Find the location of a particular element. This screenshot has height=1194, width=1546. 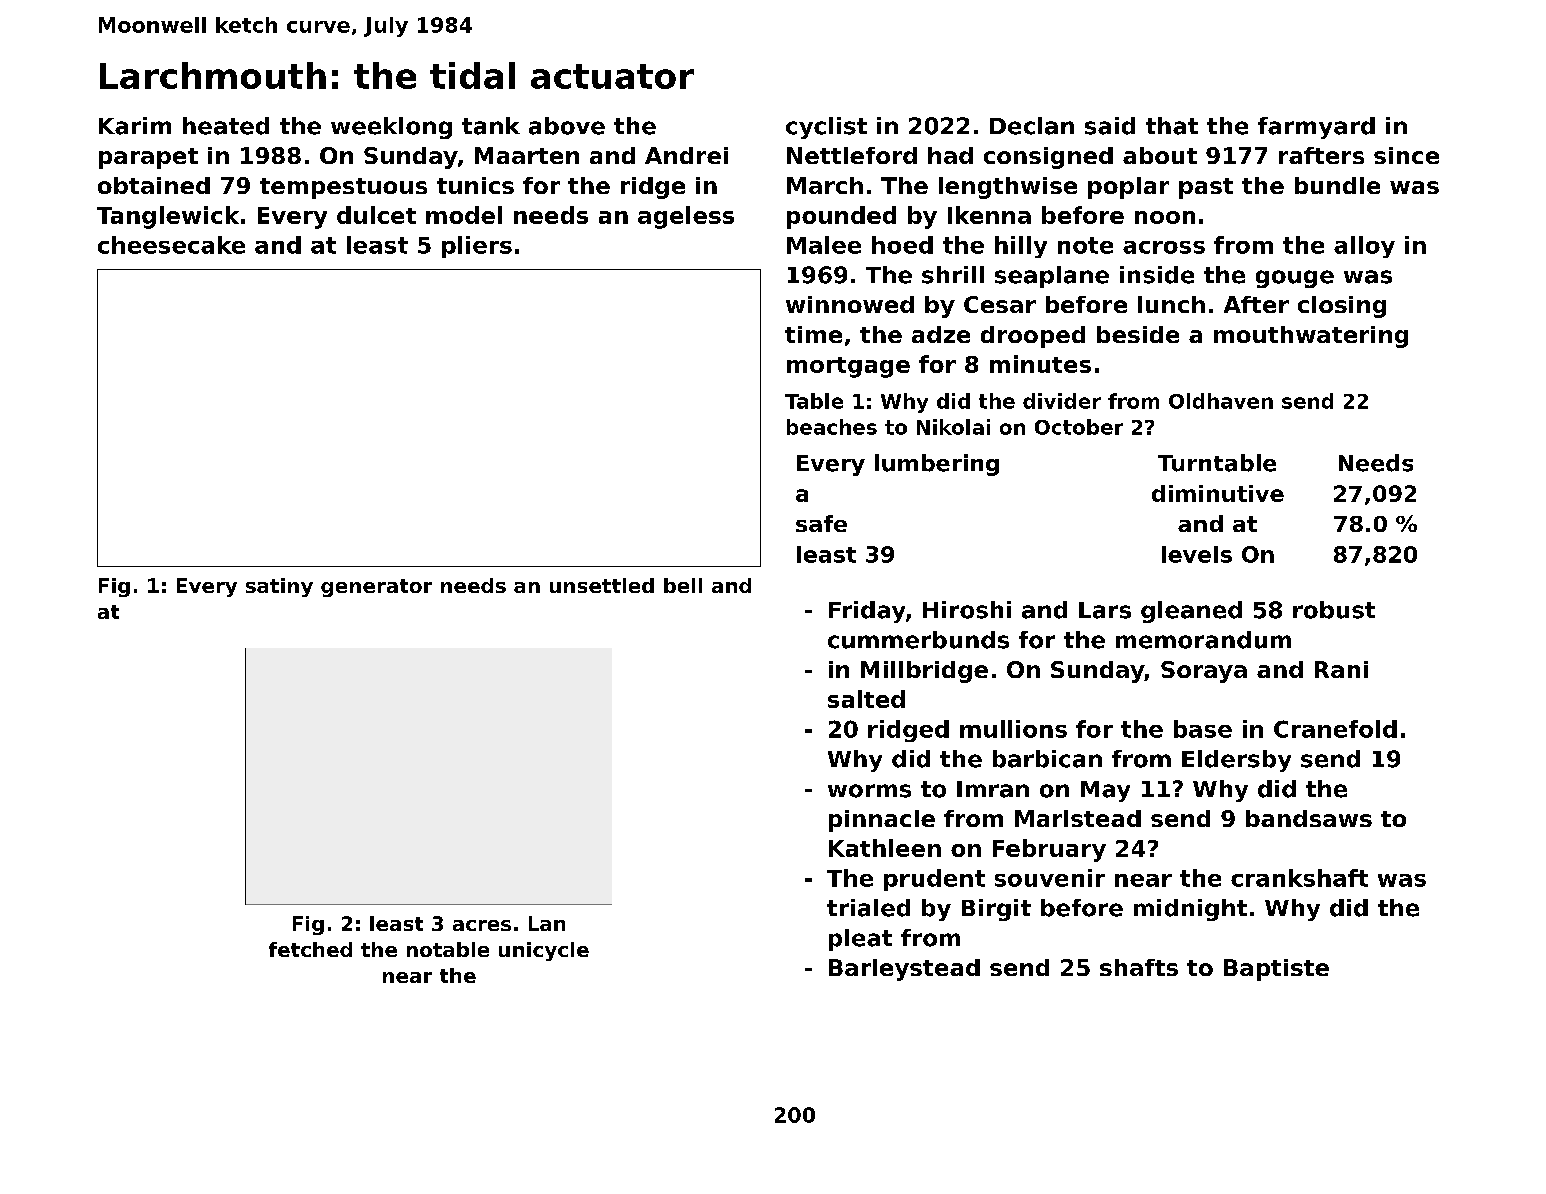

Hiroshi is located at coordinates (967, 610).
